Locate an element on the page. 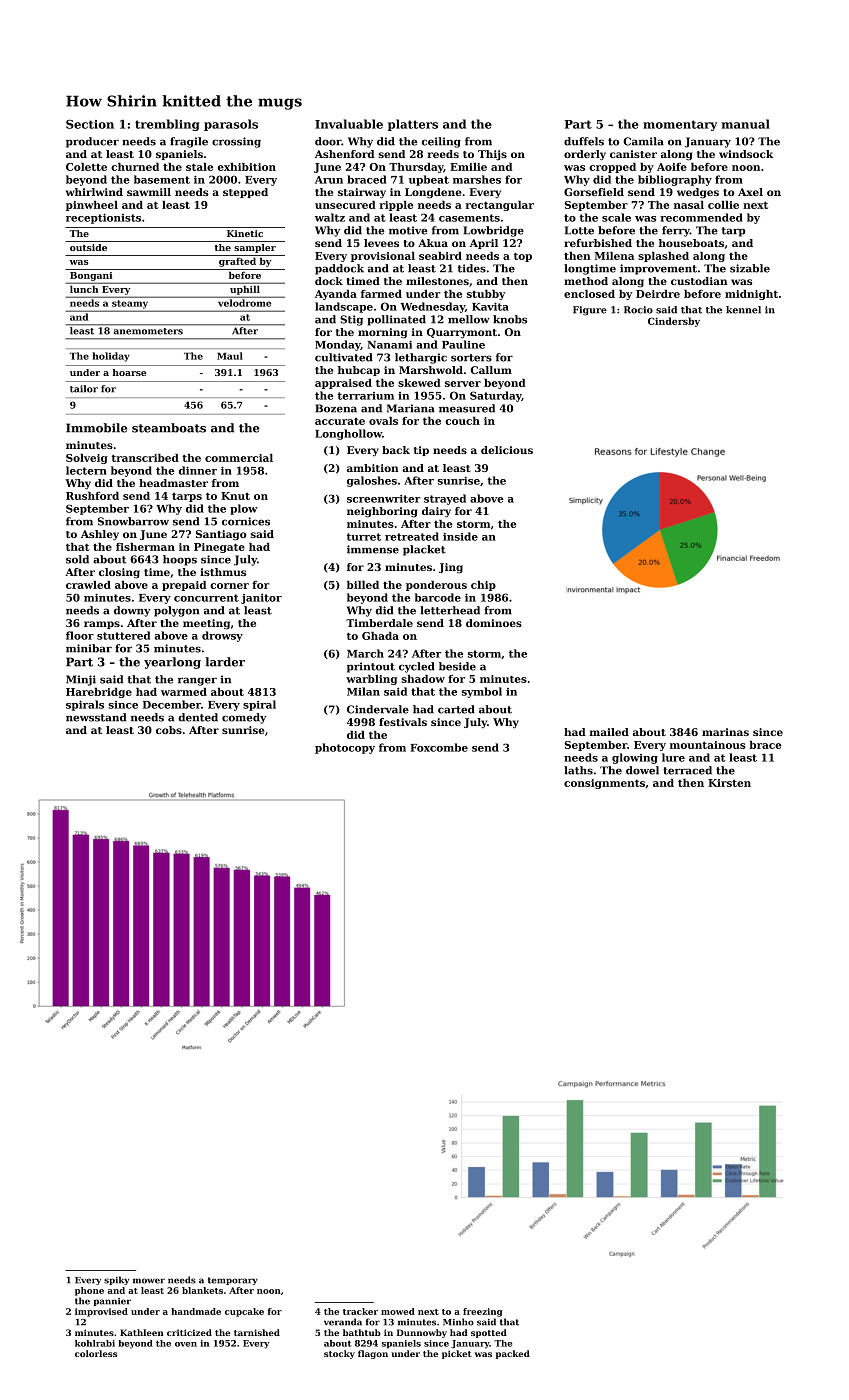 The height and width of the image is (1400, 849). trembling is located at coordinates (167, 125).
